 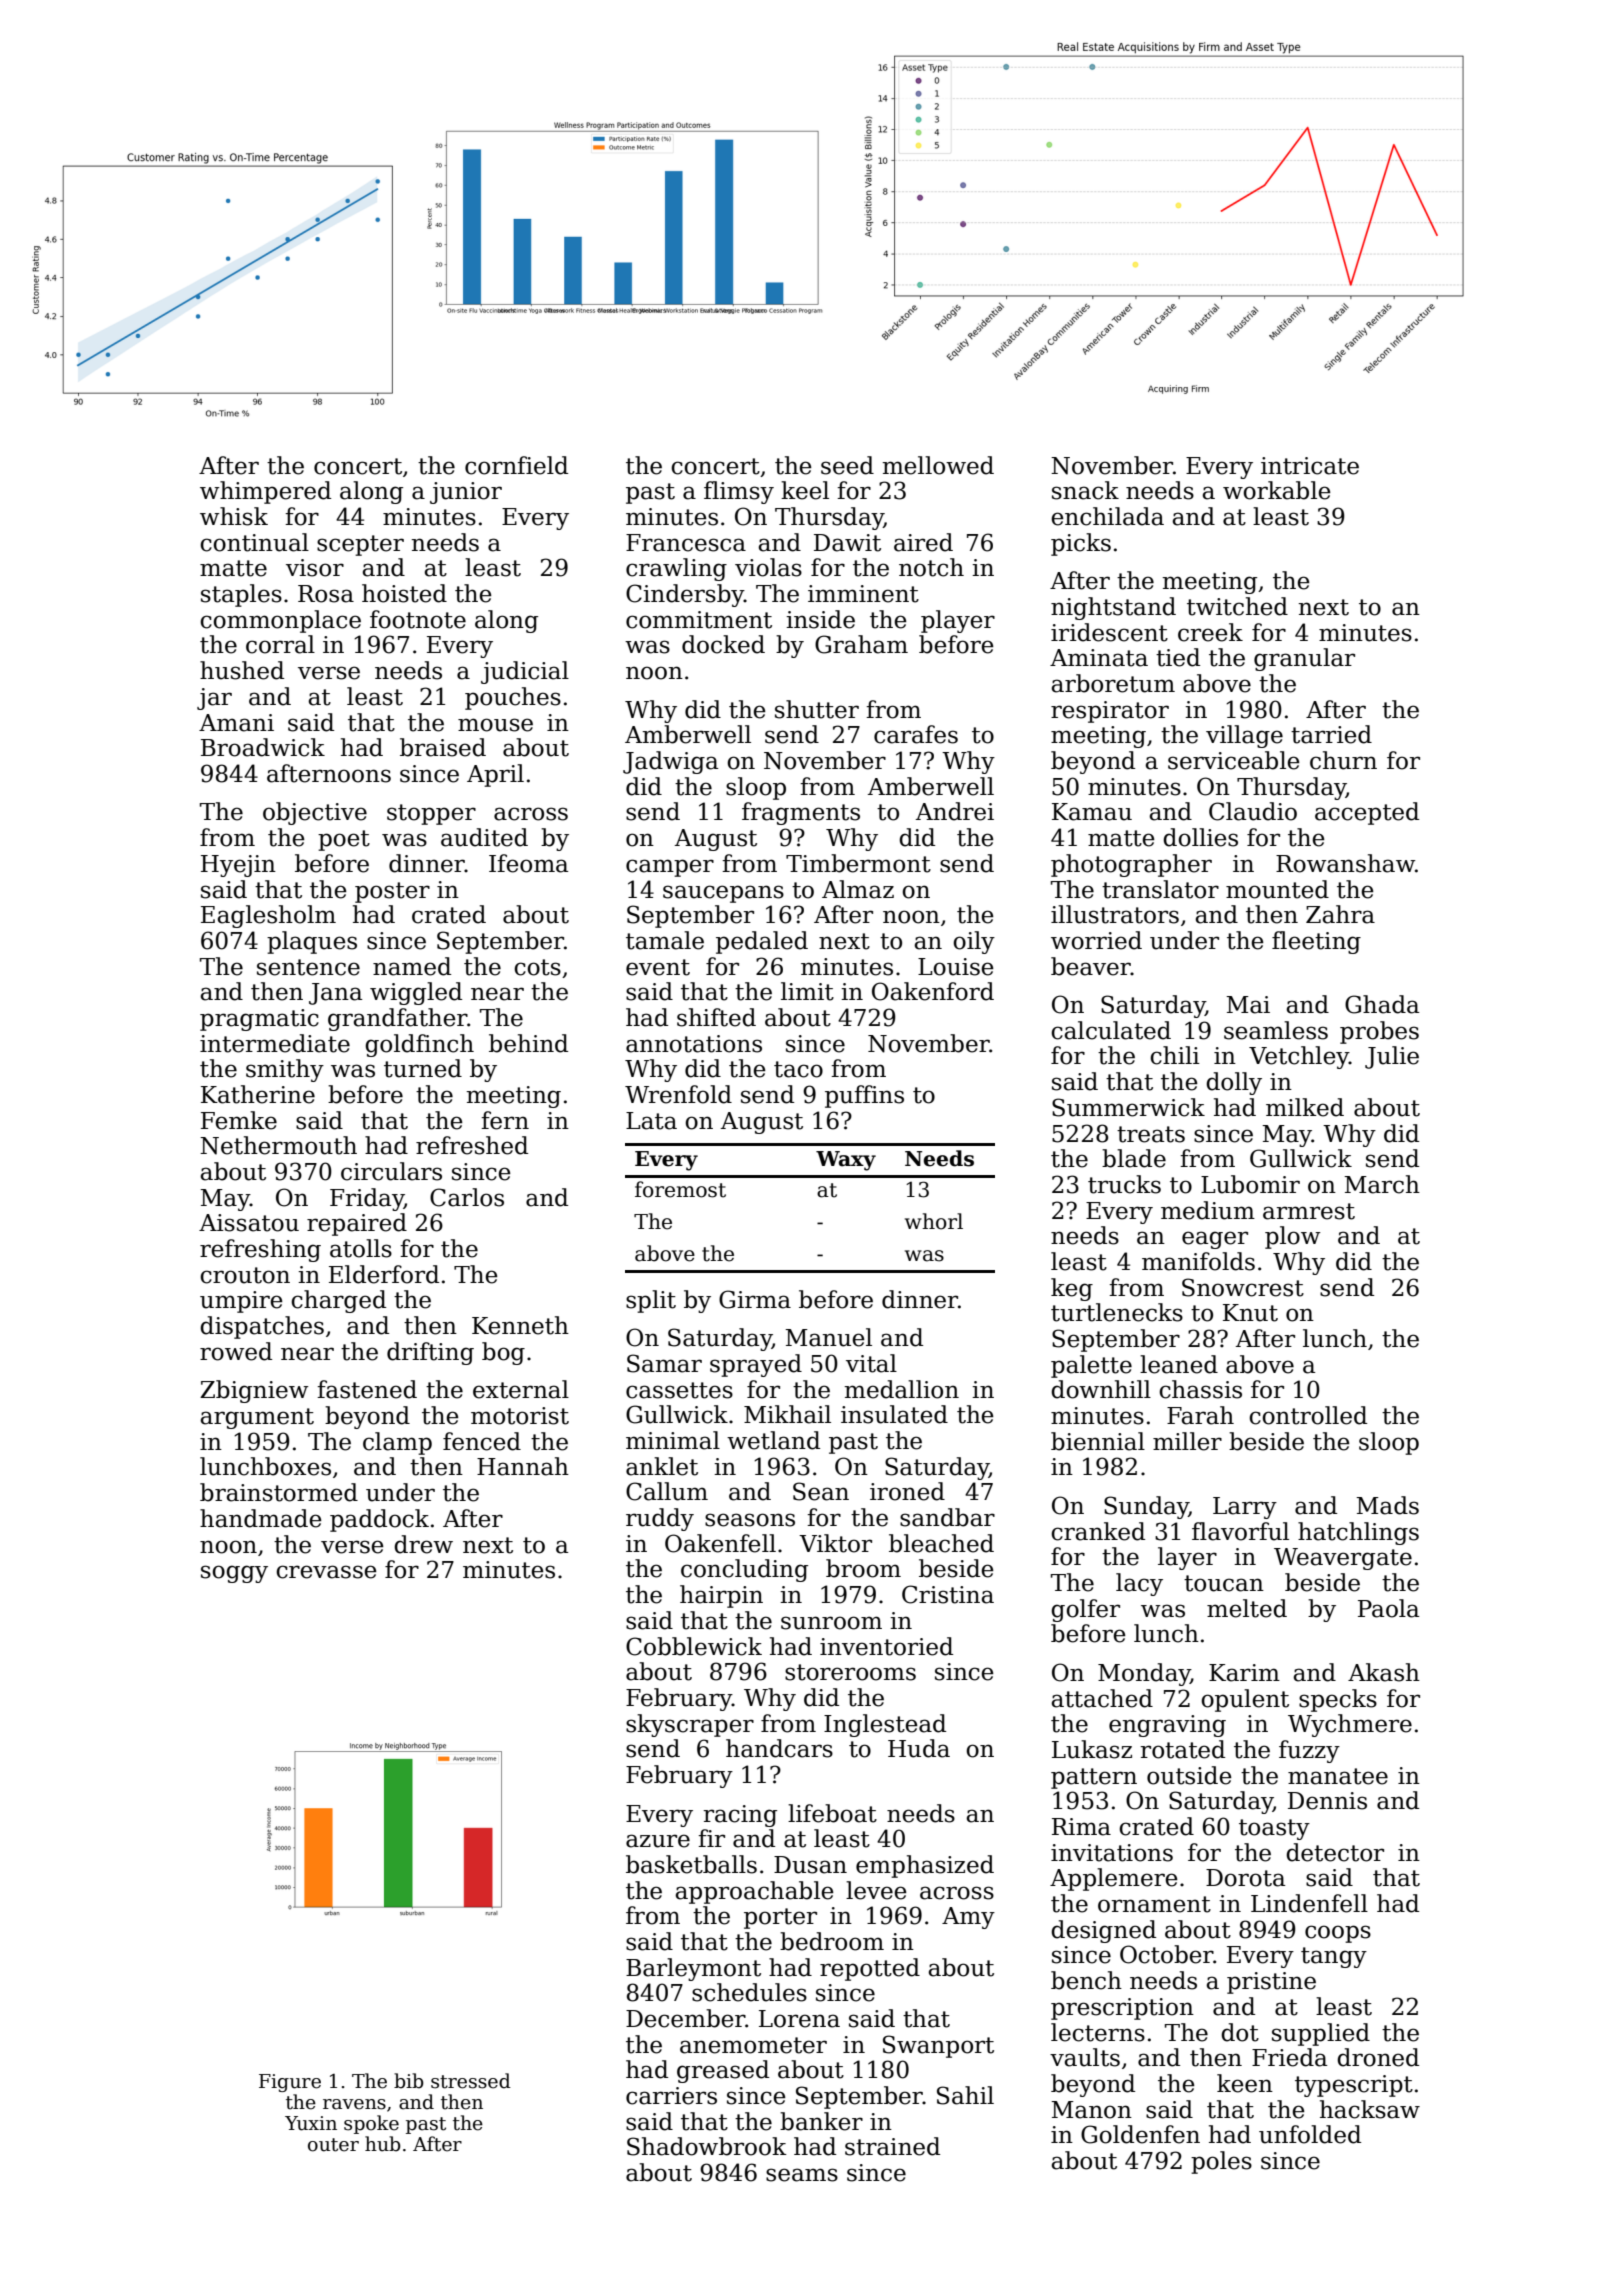 I want to click on mellowed, so click(x=938, y=465).
